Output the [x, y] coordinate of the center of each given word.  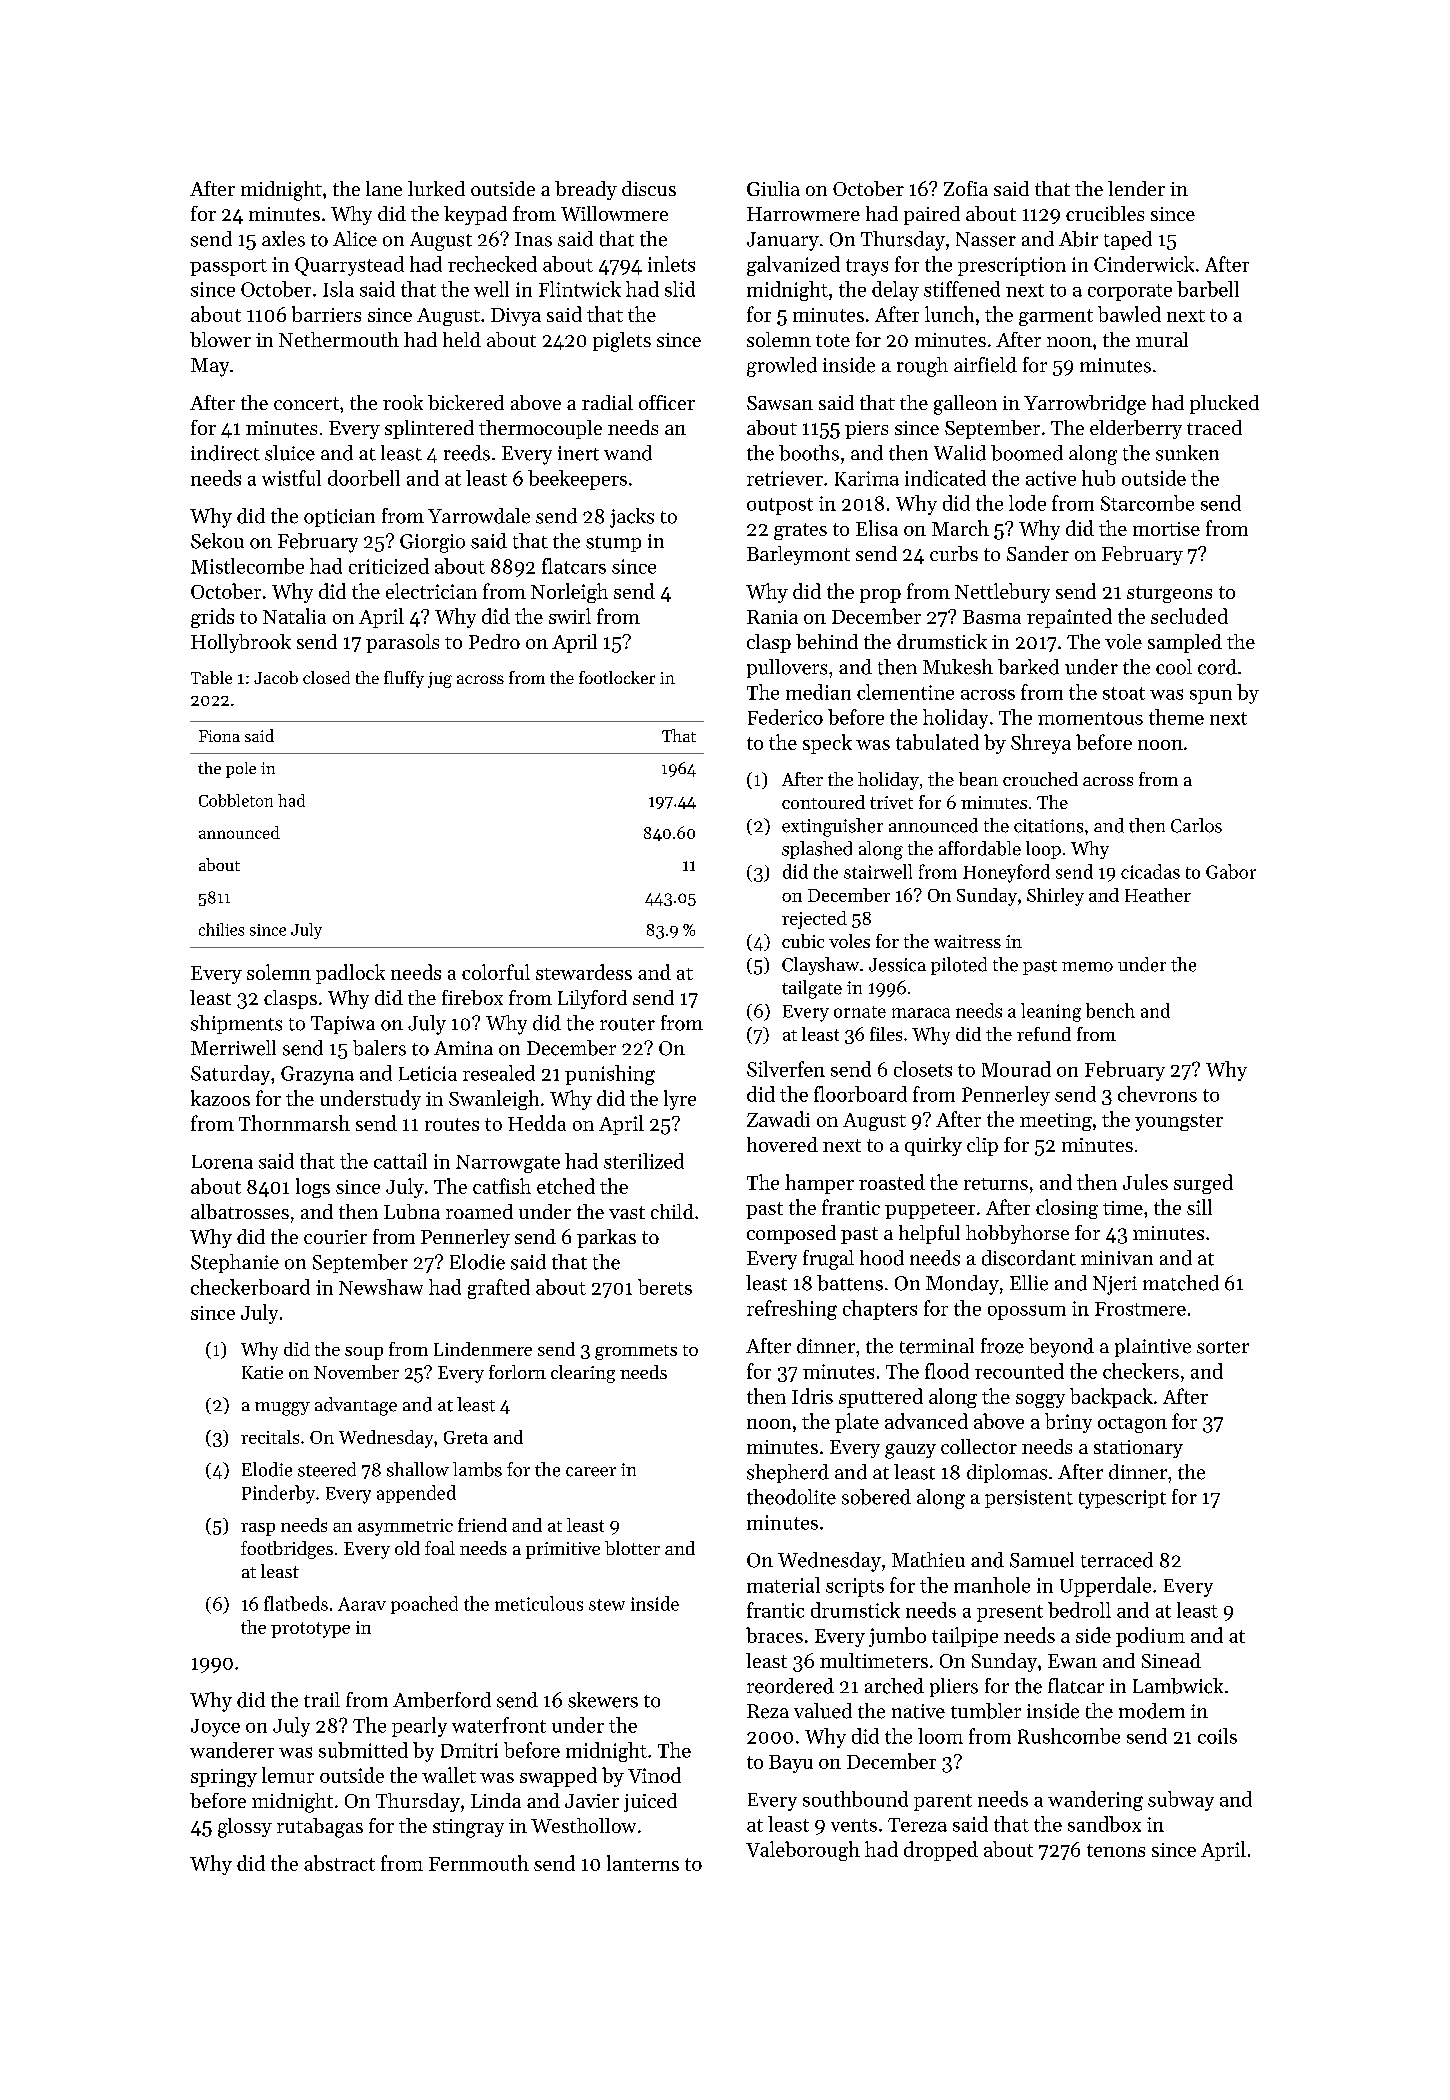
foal [440, 1548]
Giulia [773, 188]
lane [384, 188]
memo [1087, 967]
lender [1136, 188]
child [672, 1211]
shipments [236, 1024]
